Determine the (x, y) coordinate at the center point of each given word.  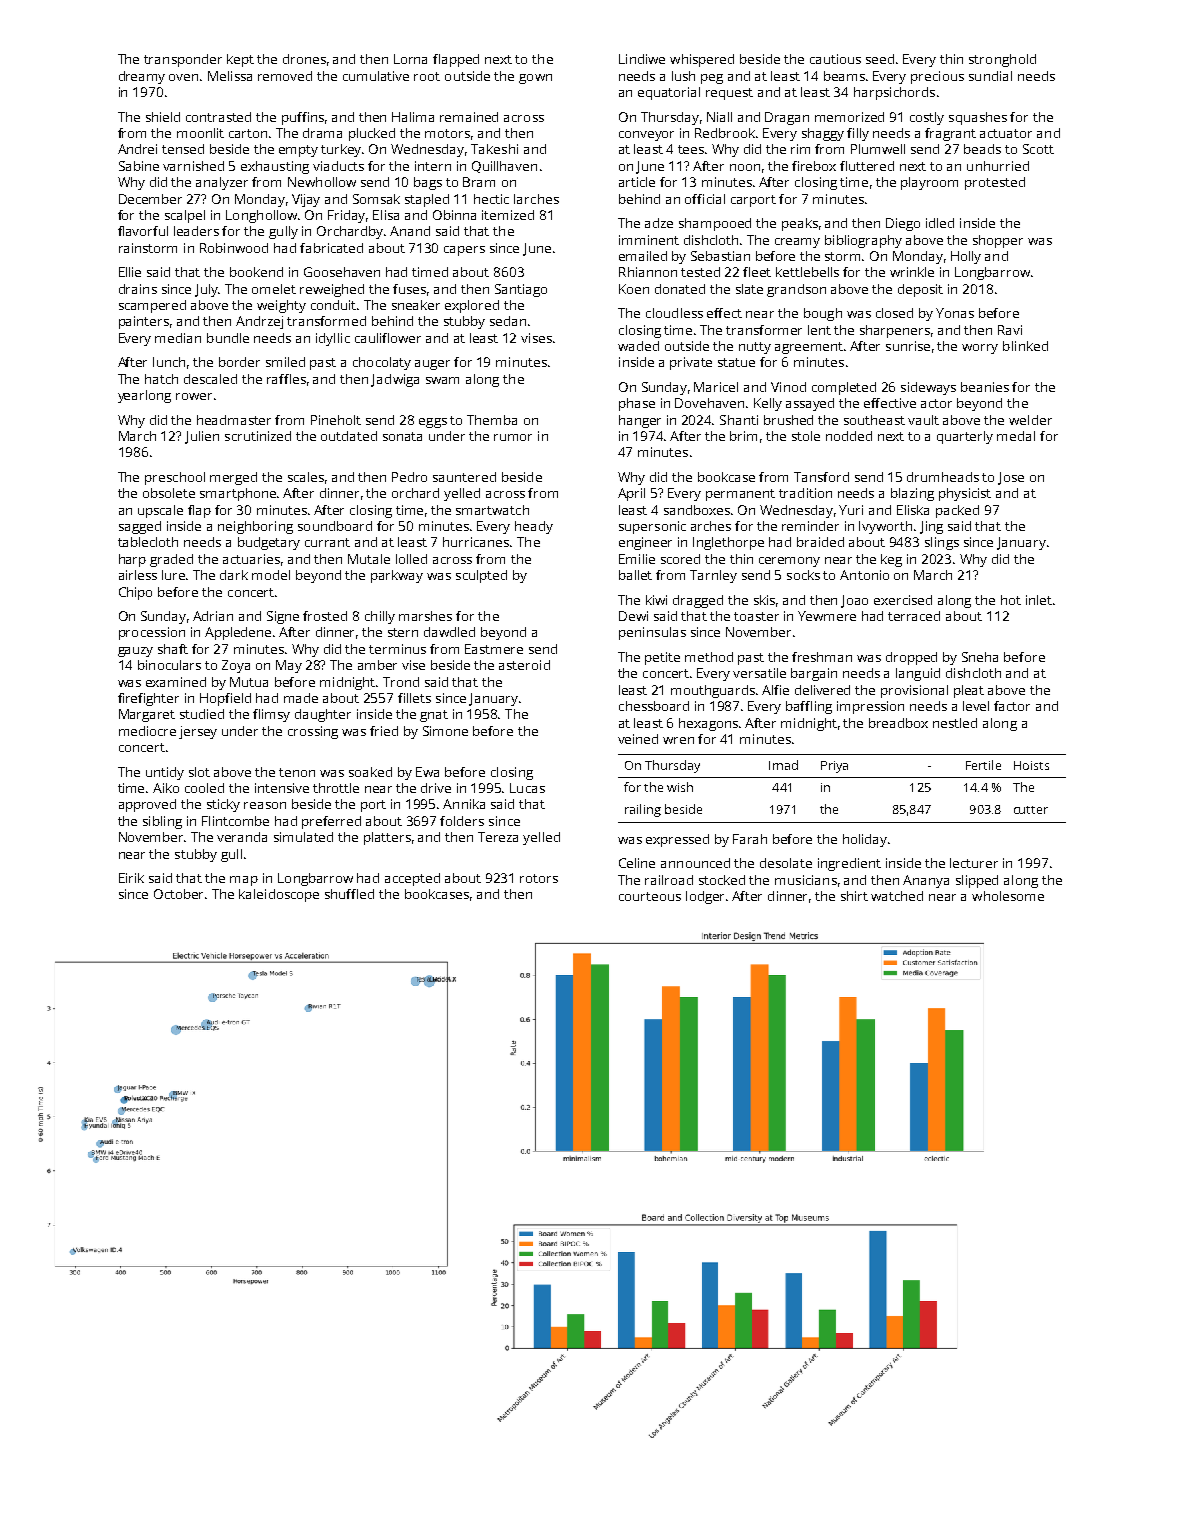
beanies (985, 387)
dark (234, 575)
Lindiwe (642, 59)
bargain (814, 674)
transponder (183, 60)
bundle (228, 338)
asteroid (524, 665)
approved (147, 805)
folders (462, 821)
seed (880, 59)
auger (432, 365)
